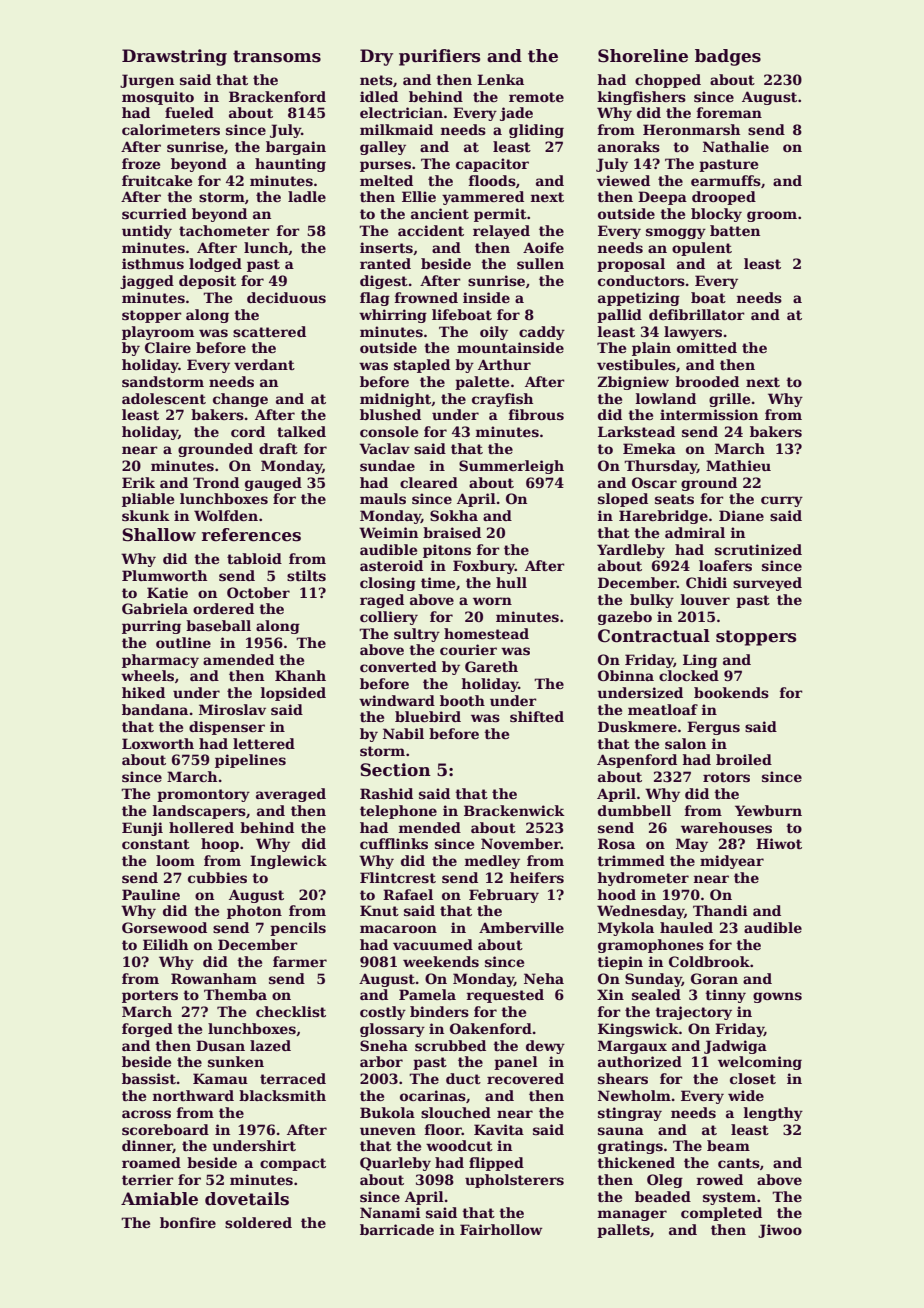  Describe the element at coordinates (492, 180) in the image. I see `floods` at that location.
